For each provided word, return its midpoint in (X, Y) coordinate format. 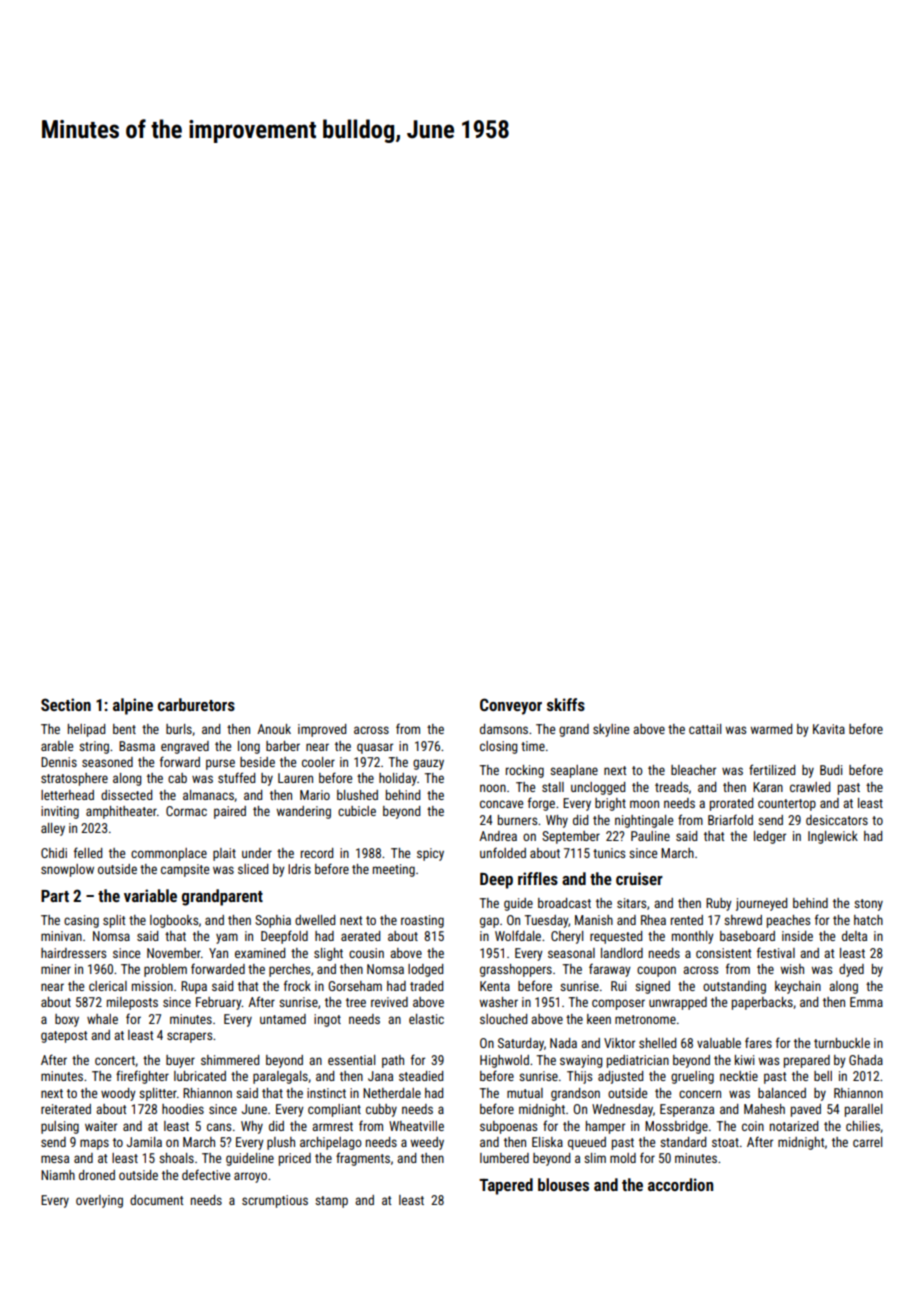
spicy (430, 854)
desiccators (837, 820)
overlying (99, 1201)
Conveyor (511, 706)
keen (599, 1019)
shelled (657, 1043)
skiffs (566, 704)
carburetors (196, 704)
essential (351, 1060)
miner (56, 969)
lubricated (200, 1076)
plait (224, 854)
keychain (798, 987)
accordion (680, 1184)
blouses (563, 1184)
